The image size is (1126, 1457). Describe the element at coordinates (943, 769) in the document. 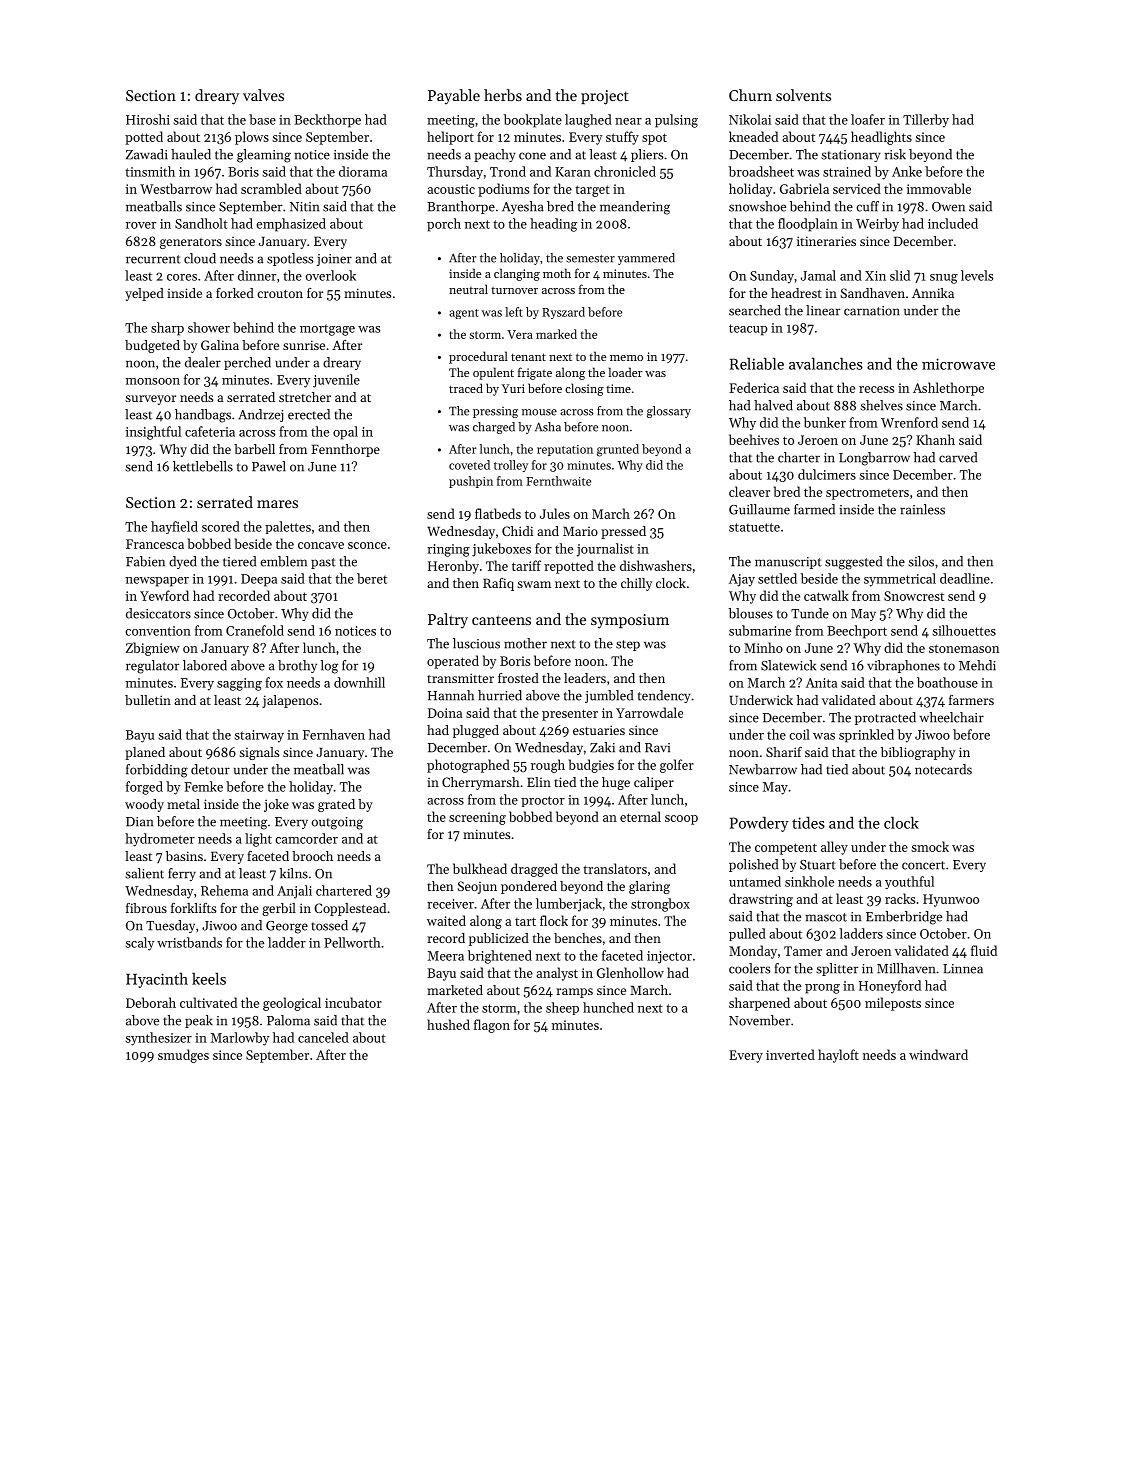

I see `notecards` at that location.
